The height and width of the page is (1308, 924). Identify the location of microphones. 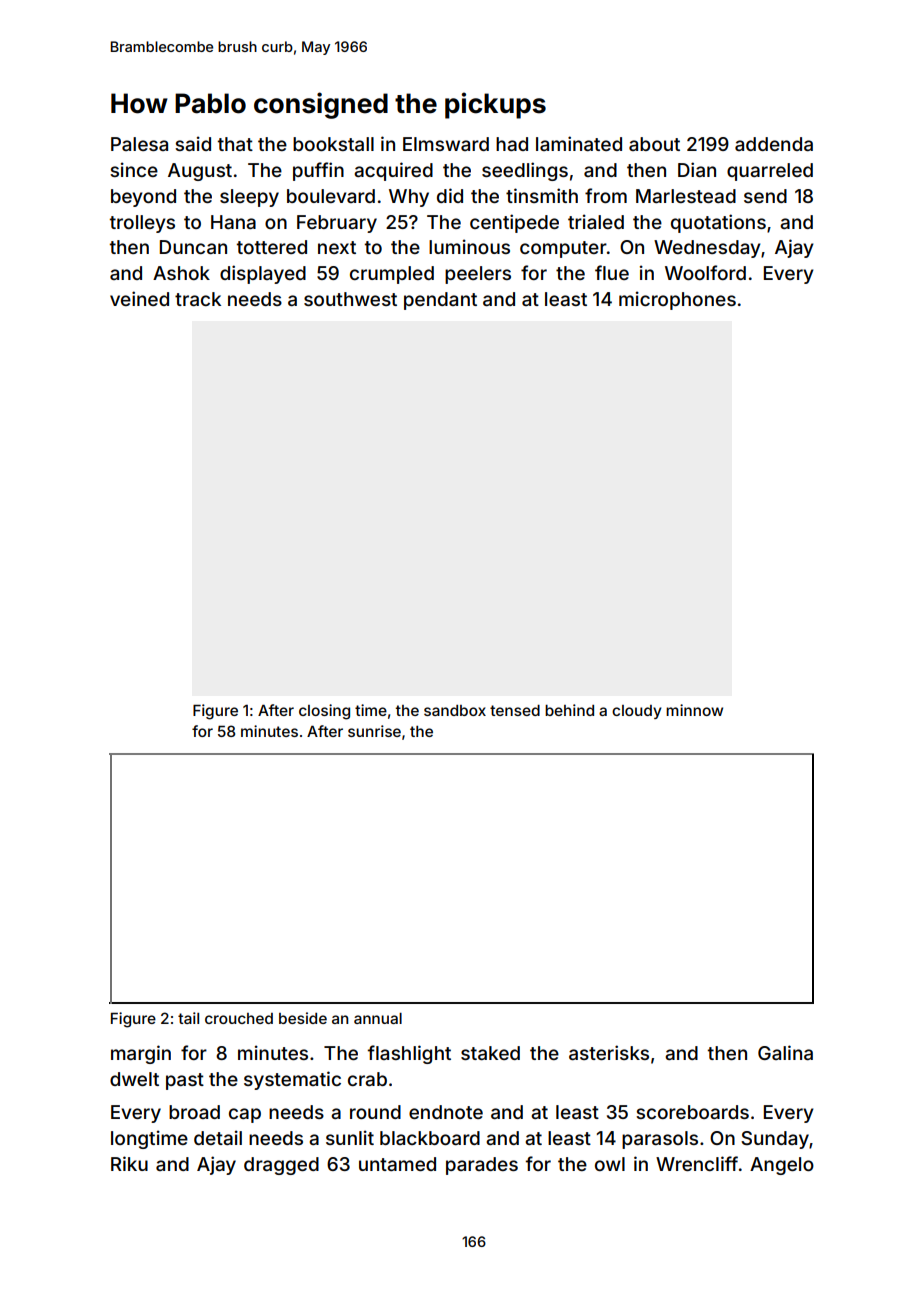
(677, 300).
